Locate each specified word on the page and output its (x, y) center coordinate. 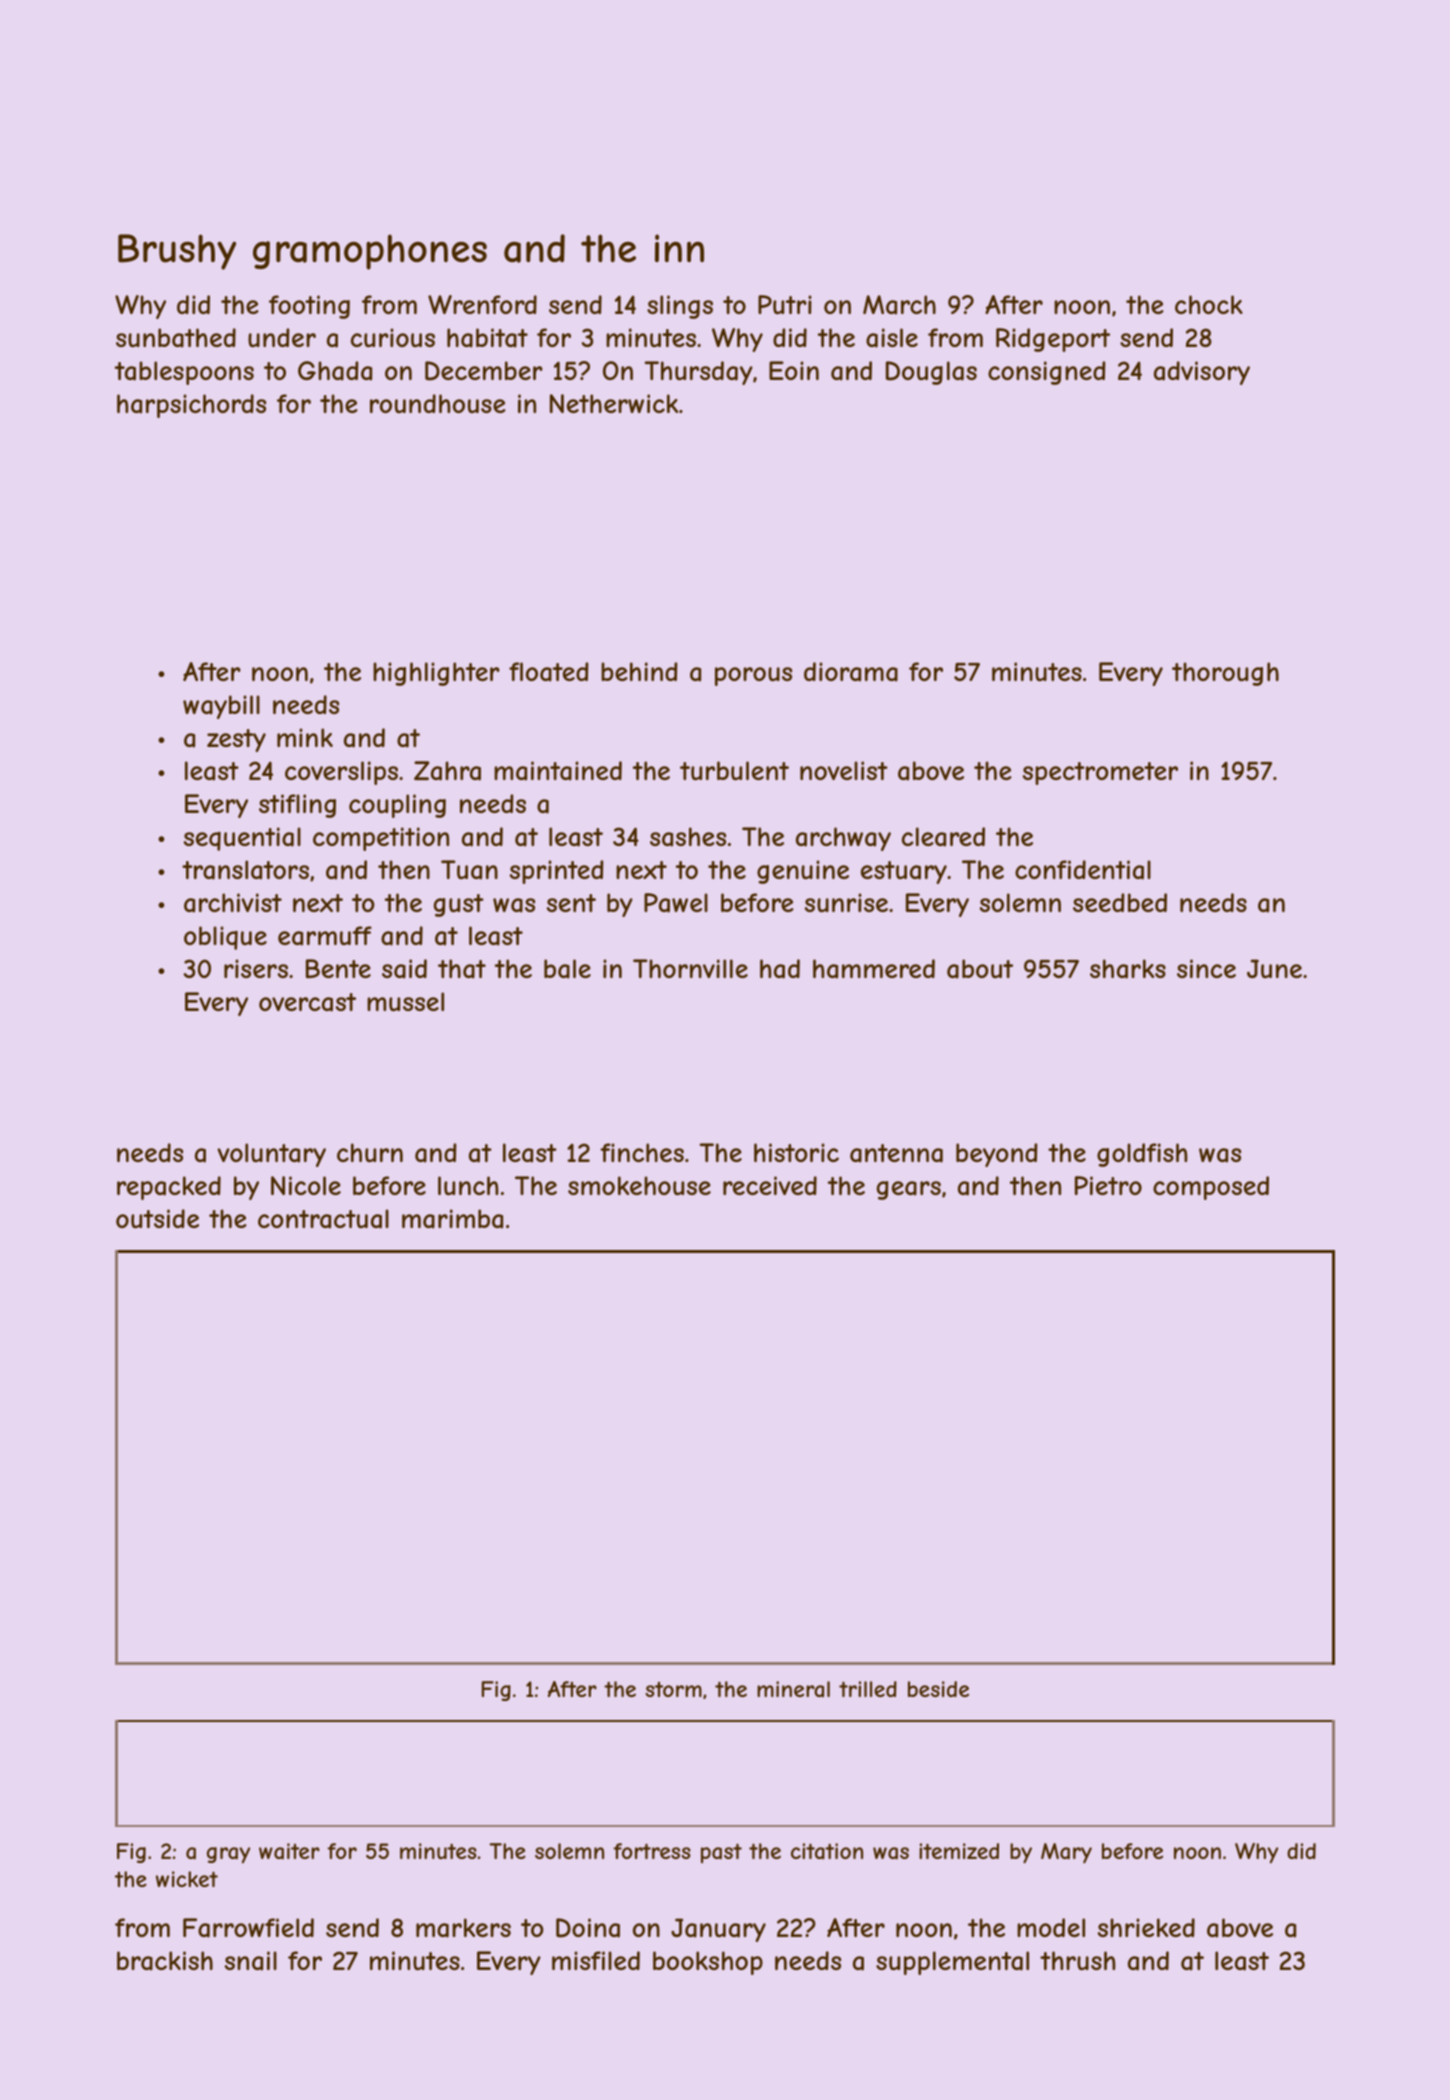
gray (228, 1855)
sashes (688, 837)
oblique (225, 938)
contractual (323, 1219)
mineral (793, 1689)
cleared (943, 837)
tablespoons (184, 373)
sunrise (846, 902)
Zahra (447, 771)
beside (938, 1689)
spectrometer (1100, 773)
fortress (652, 1851)
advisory (1202, 373)
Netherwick (614, 403)
